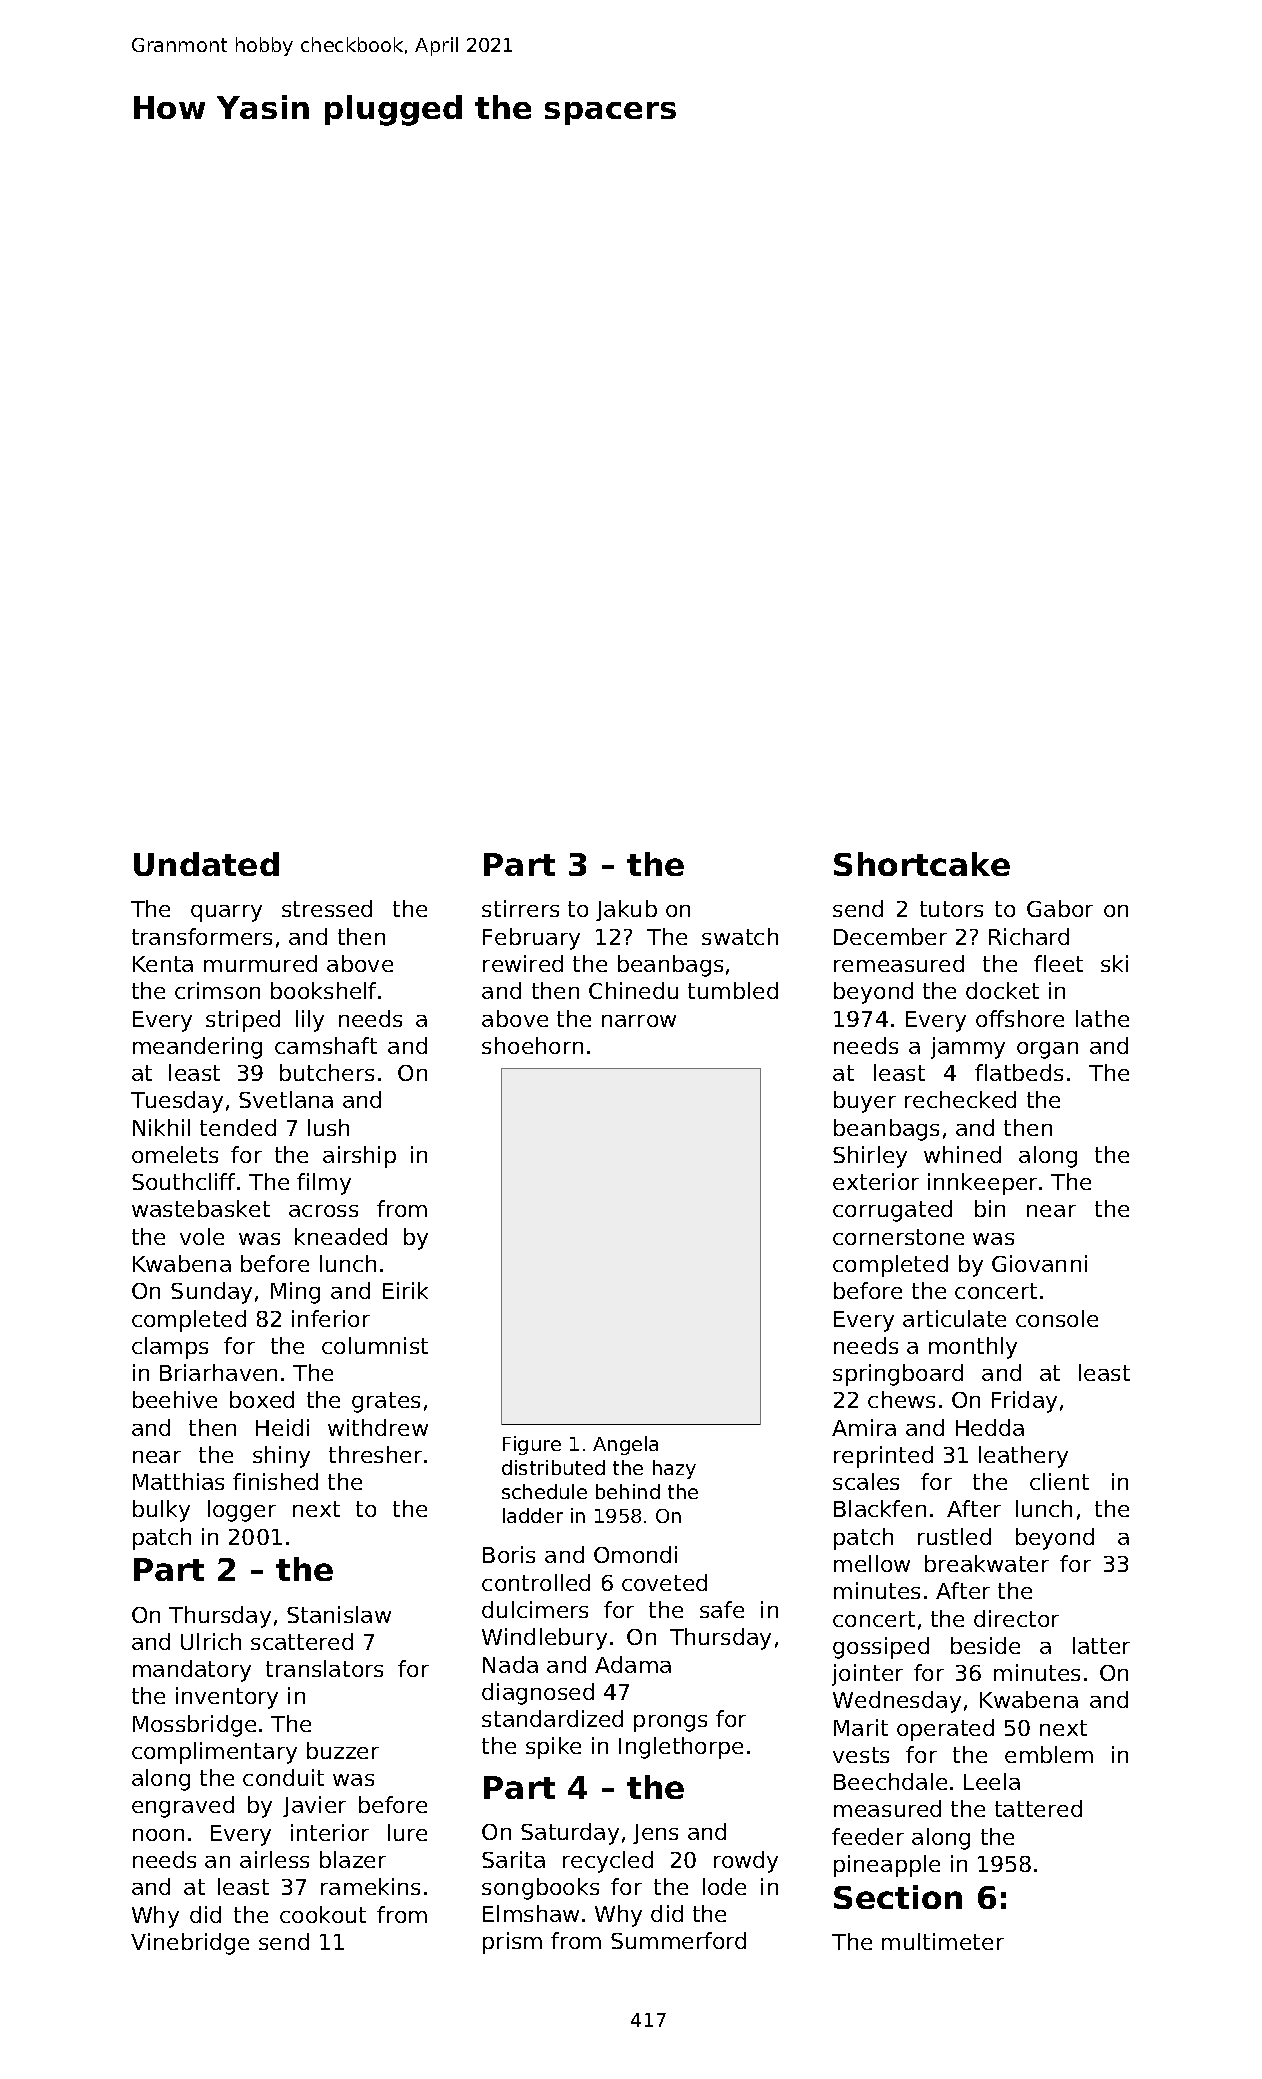 The height and width of the image is (2079, 1262). I want to click on scattered, so click(302, 1641).
